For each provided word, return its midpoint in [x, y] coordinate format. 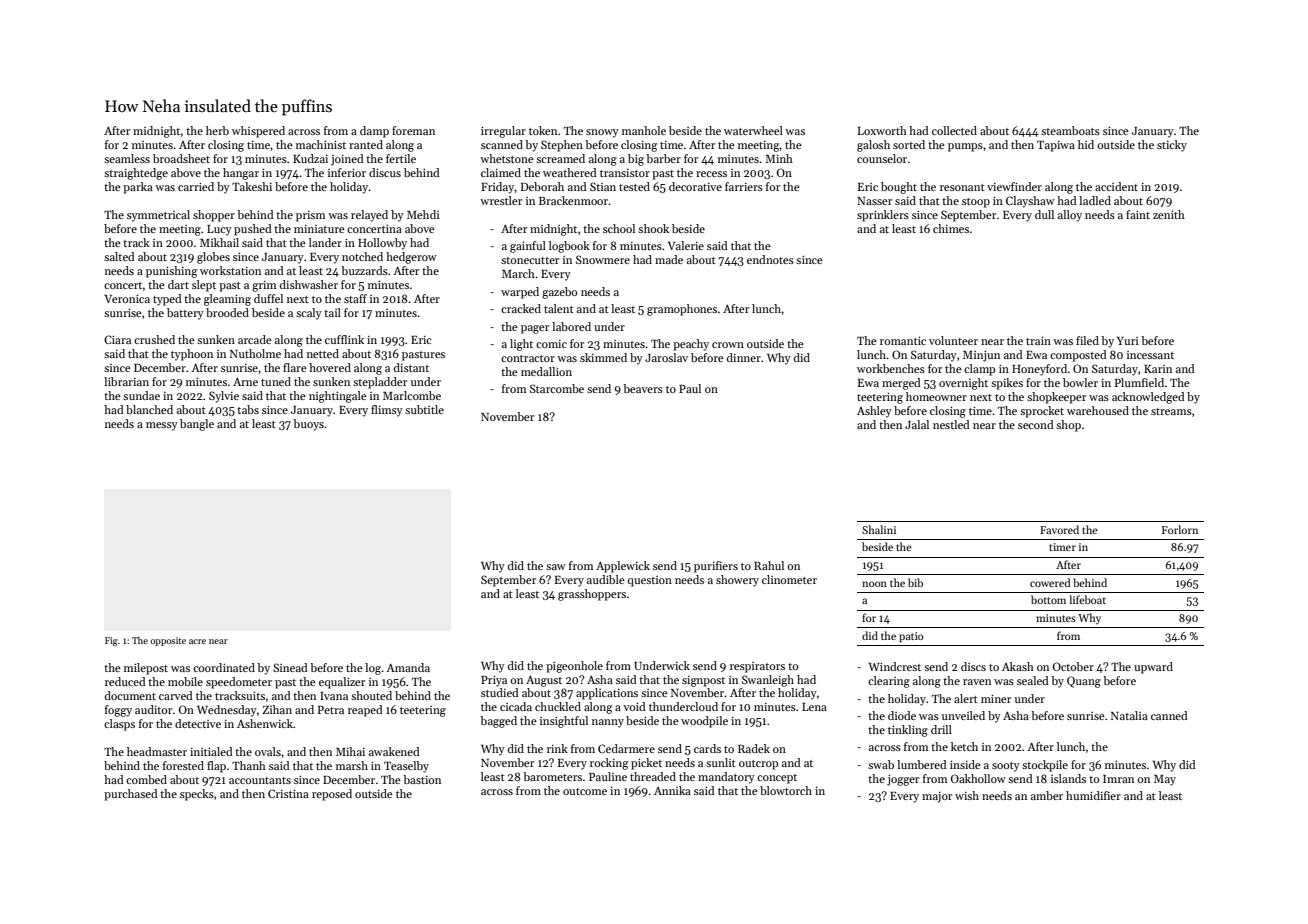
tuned [276, 381]
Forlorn [1180, 529]
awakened [394, 751]
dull [1044, 214]
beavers [643, 388]
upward [1153, 668]
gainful [528, 247]
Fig [111, 641]
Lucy [219, 230]
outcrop [758, 765]
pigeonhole [574, 667]
